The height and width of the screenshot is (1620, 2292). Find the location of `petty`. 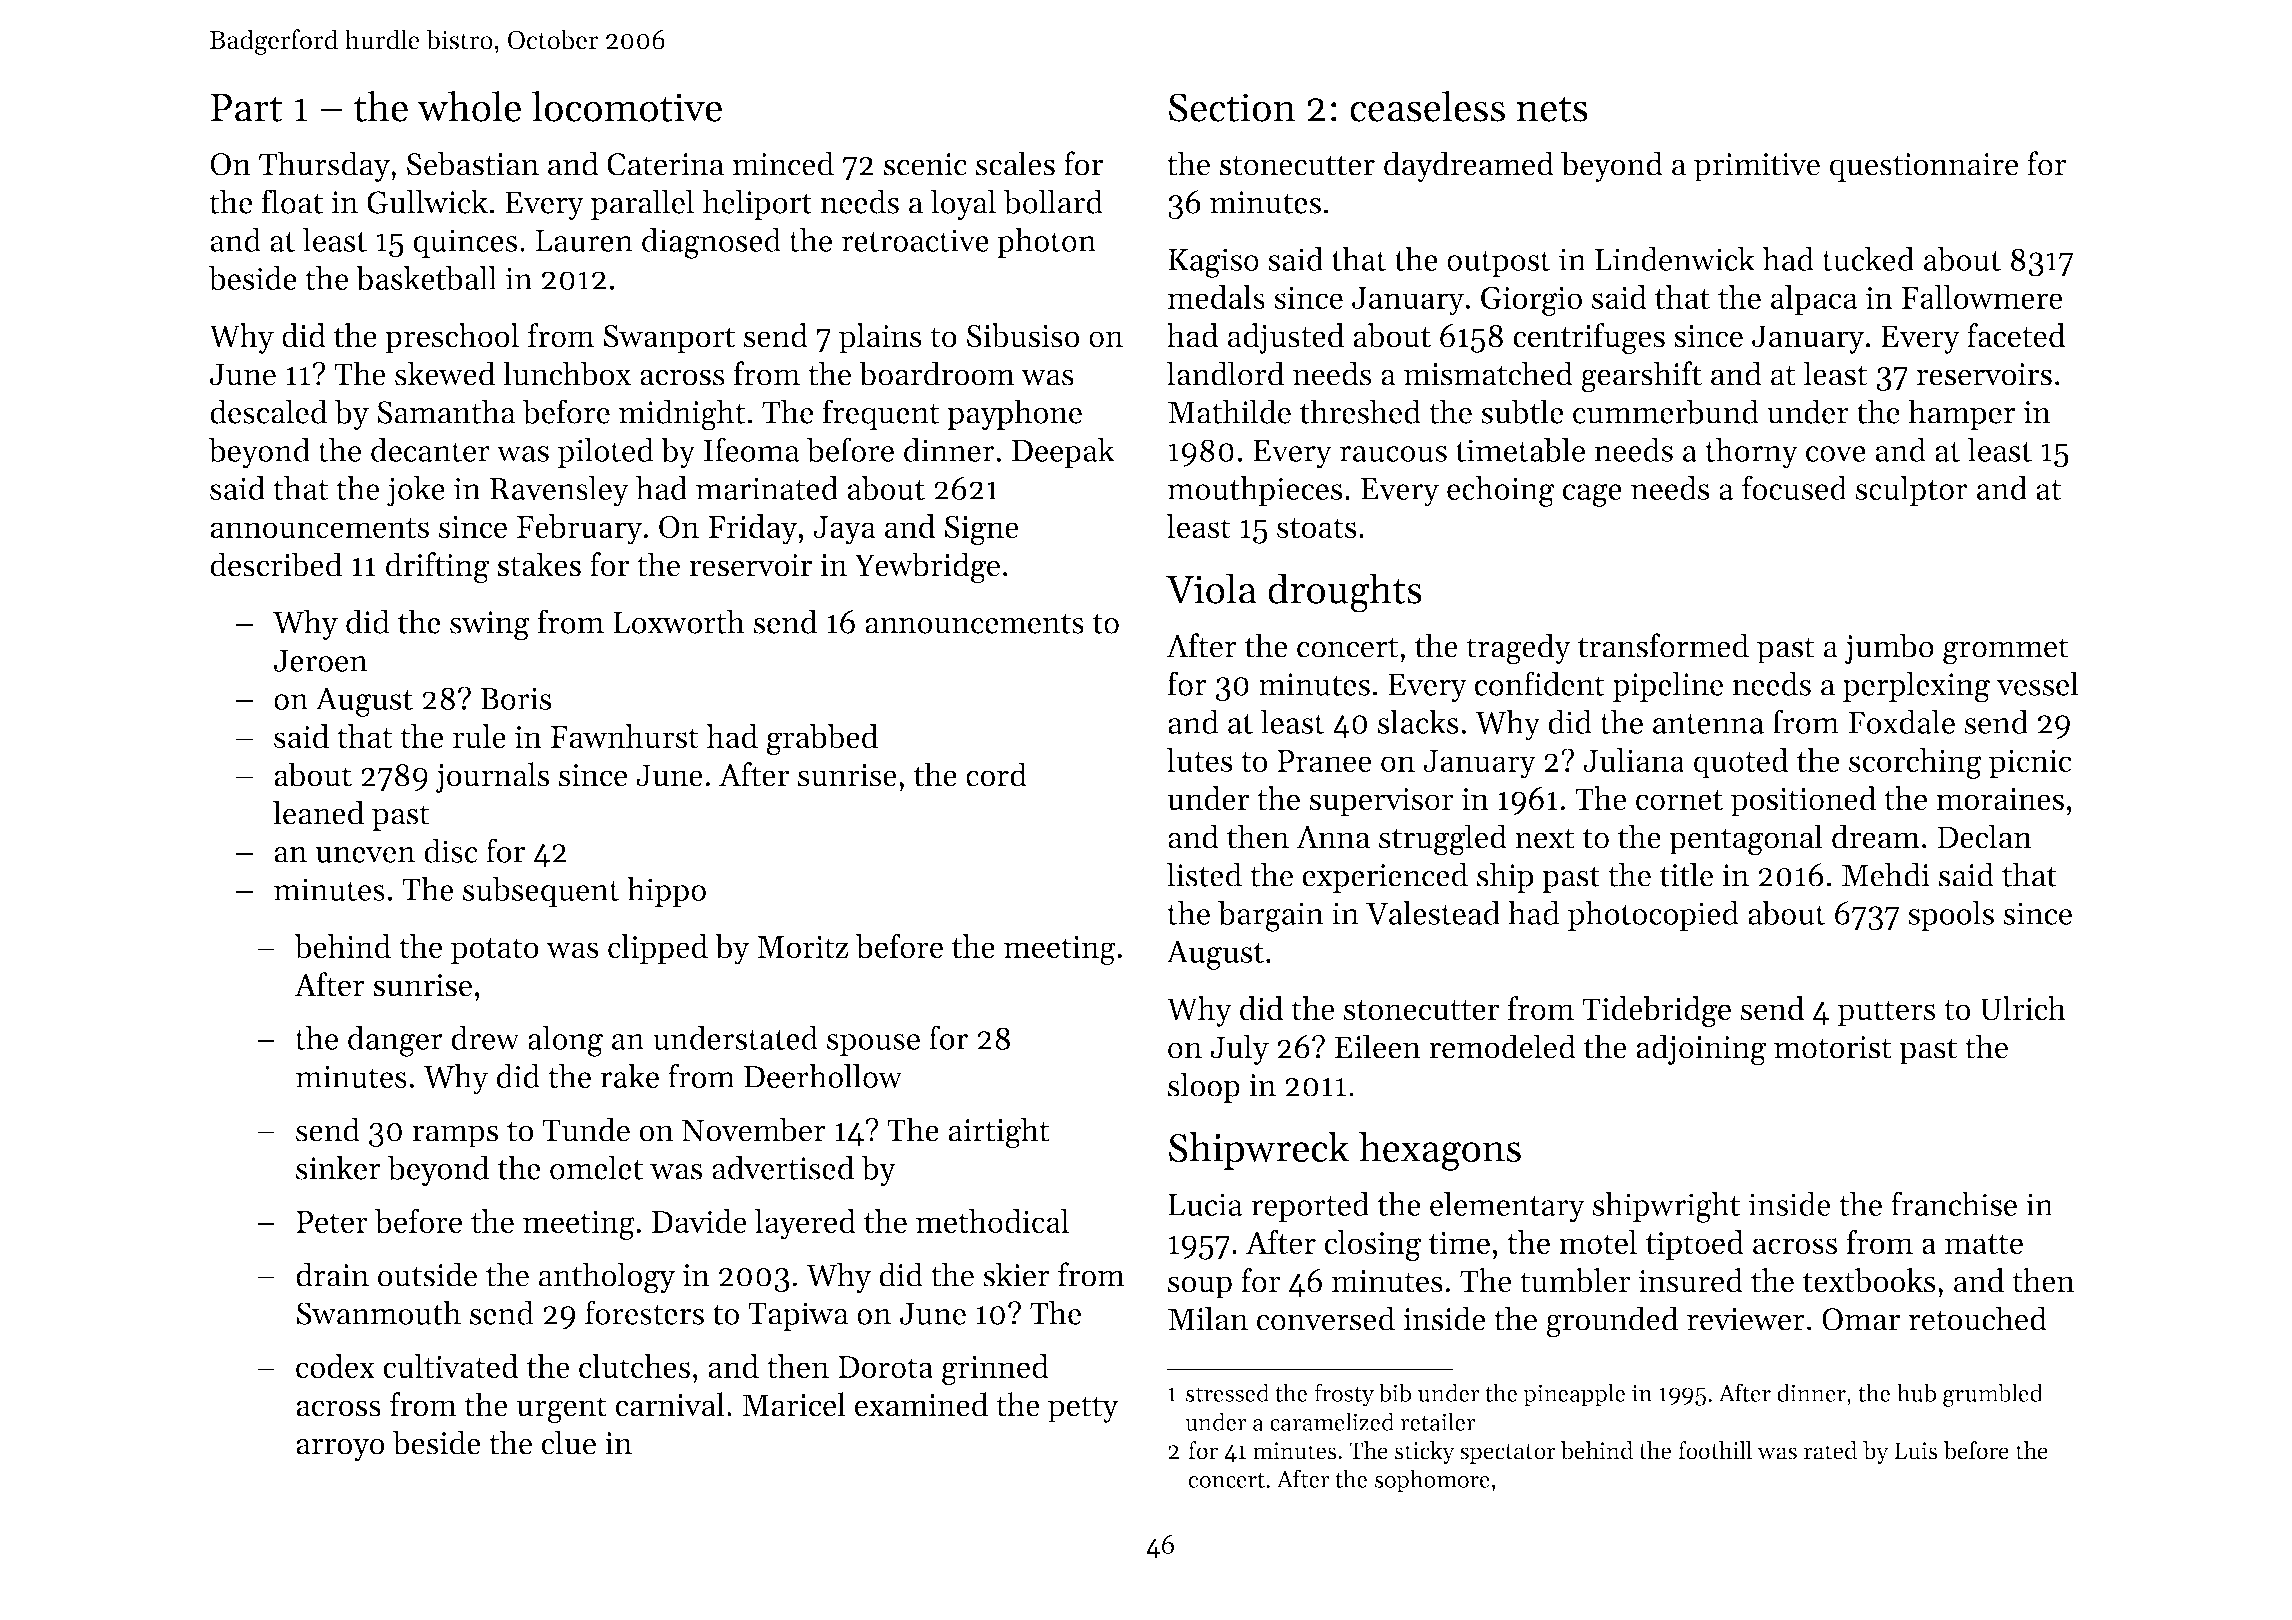

petty is located at coordinates (1083, 1409).
